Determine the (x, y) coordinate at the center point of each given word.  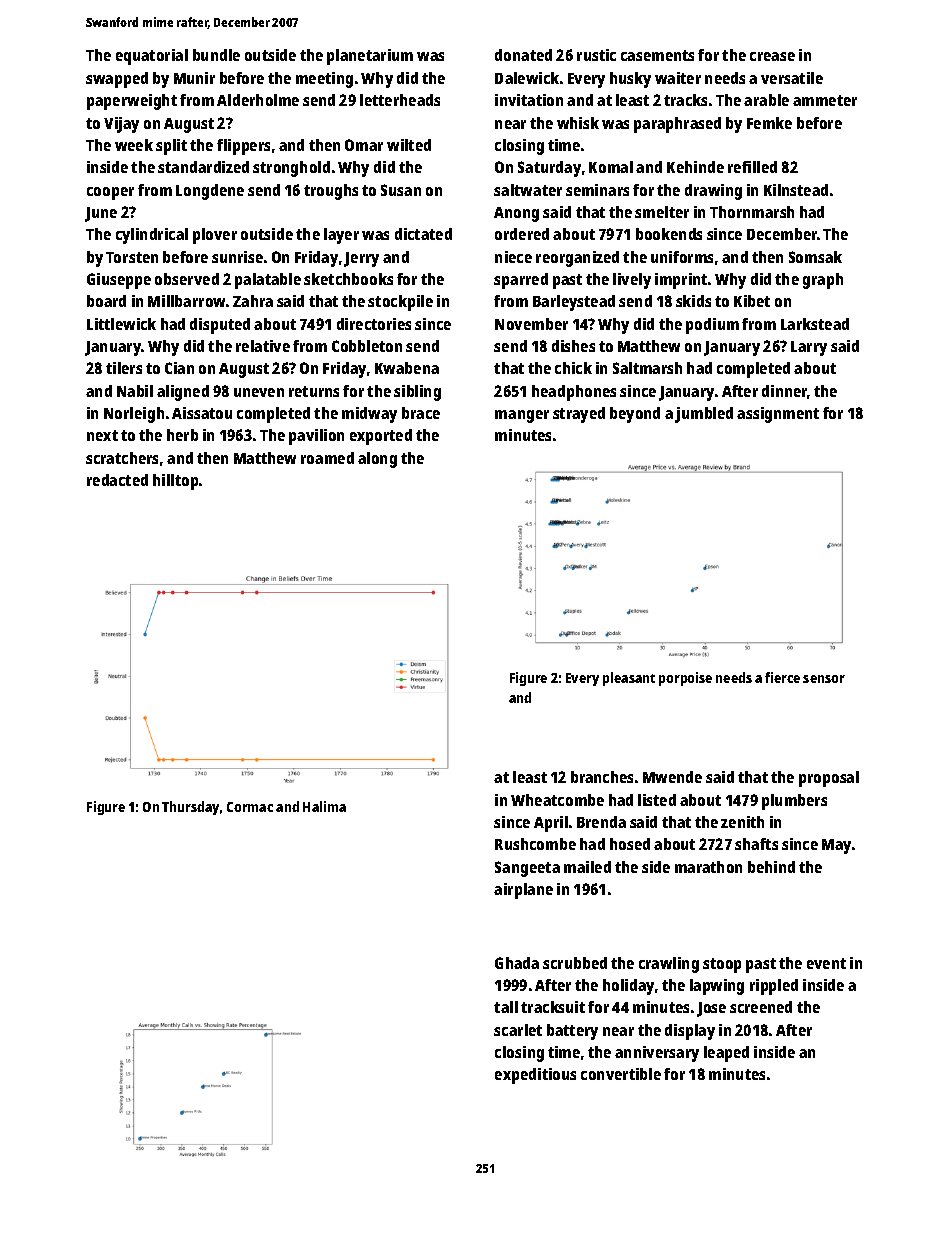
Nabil (135, 391)
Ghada (517, 963)
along (377, 460)
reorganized (577, 259)
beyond (635, 415)
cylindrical (152, 236)
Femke (769, 123)
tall (506, 1007)
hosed (630, 844)
